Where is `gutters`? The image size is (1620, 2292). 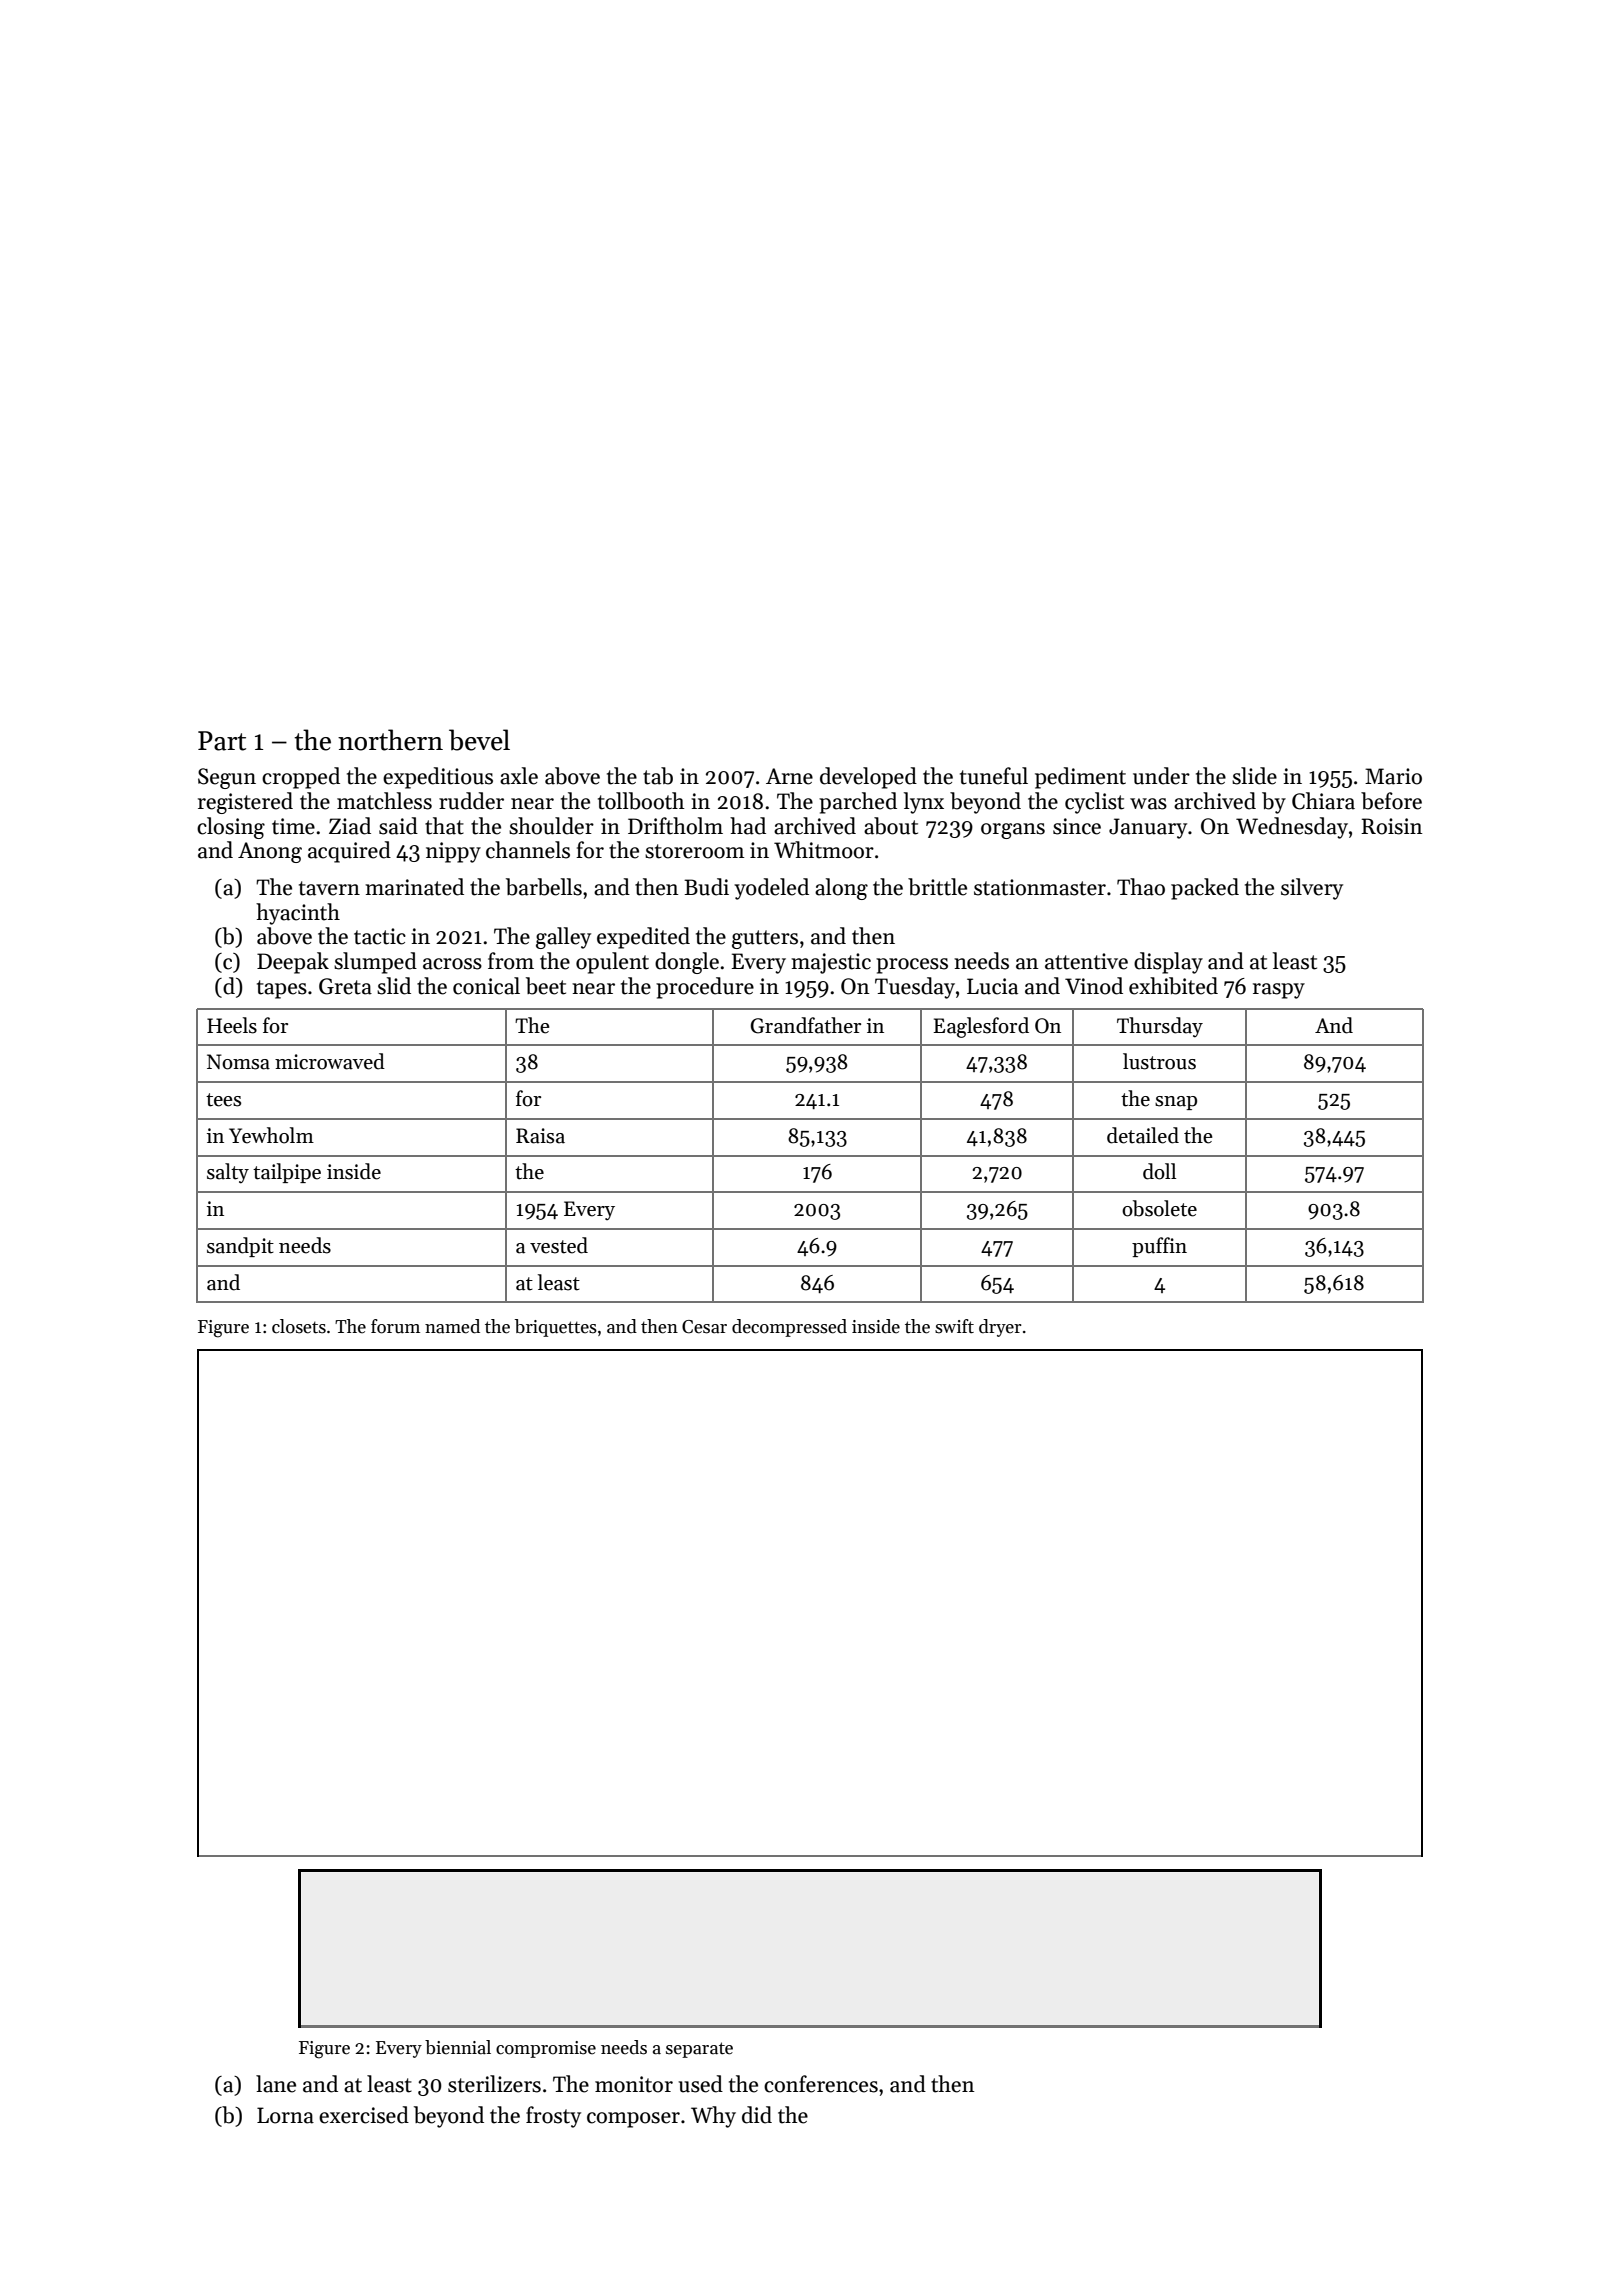
gutters is located at coordinates (765, 939).
